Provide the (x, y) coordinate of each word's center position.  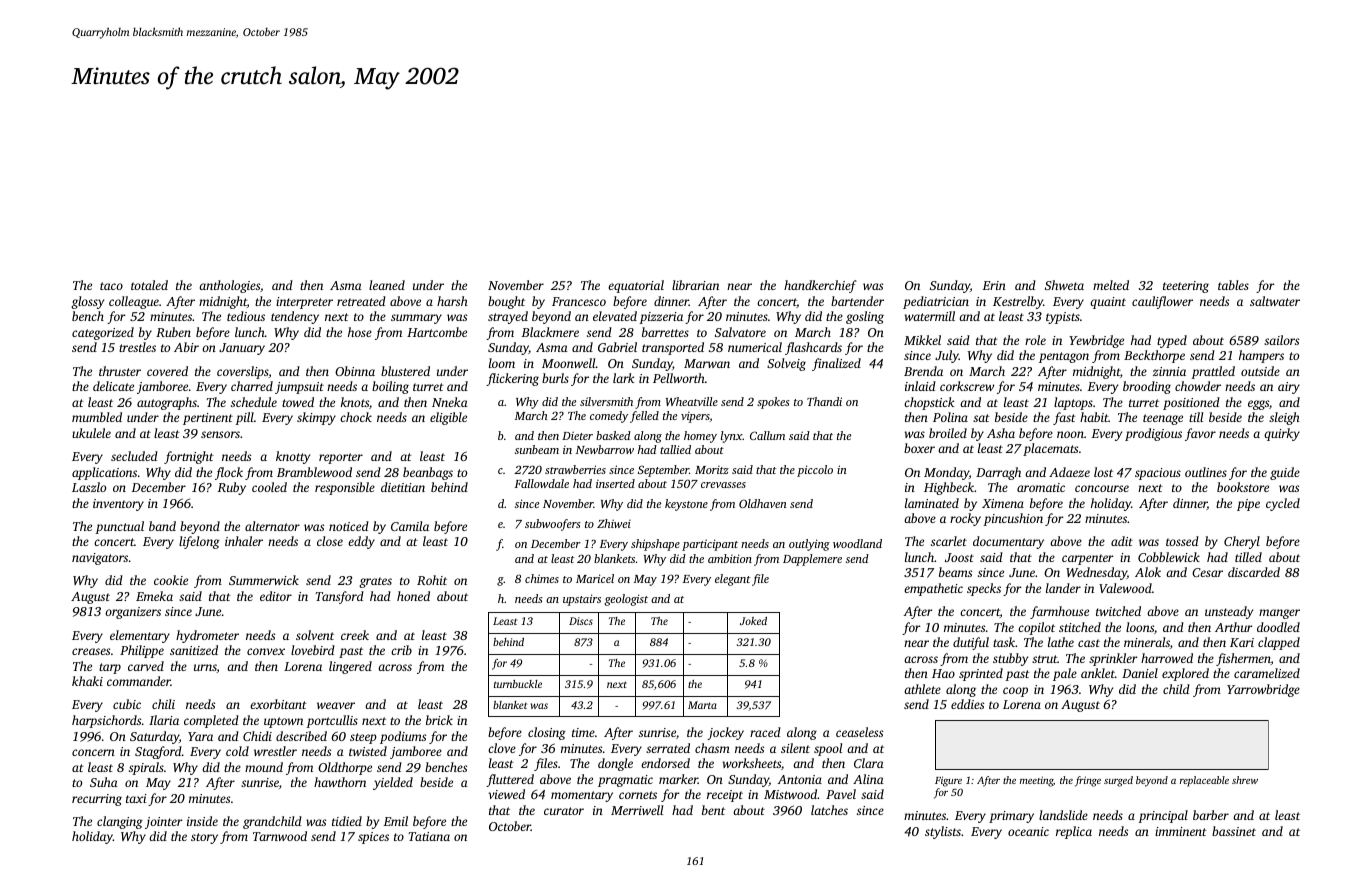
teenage (1163, 419)
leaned (387, 285)
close (330, 541)
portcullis (332, 721)
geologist (626, 600)
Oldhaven (763, 503)
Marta (702, 705)
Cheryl (1242, 542)
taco (111, 286)
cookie (171, 580)
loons (1140, 627)
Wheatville (692, 401)
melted (1111, 285)
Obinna (355, 371)
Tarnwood (280, 836)
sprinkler (1113, 659)
